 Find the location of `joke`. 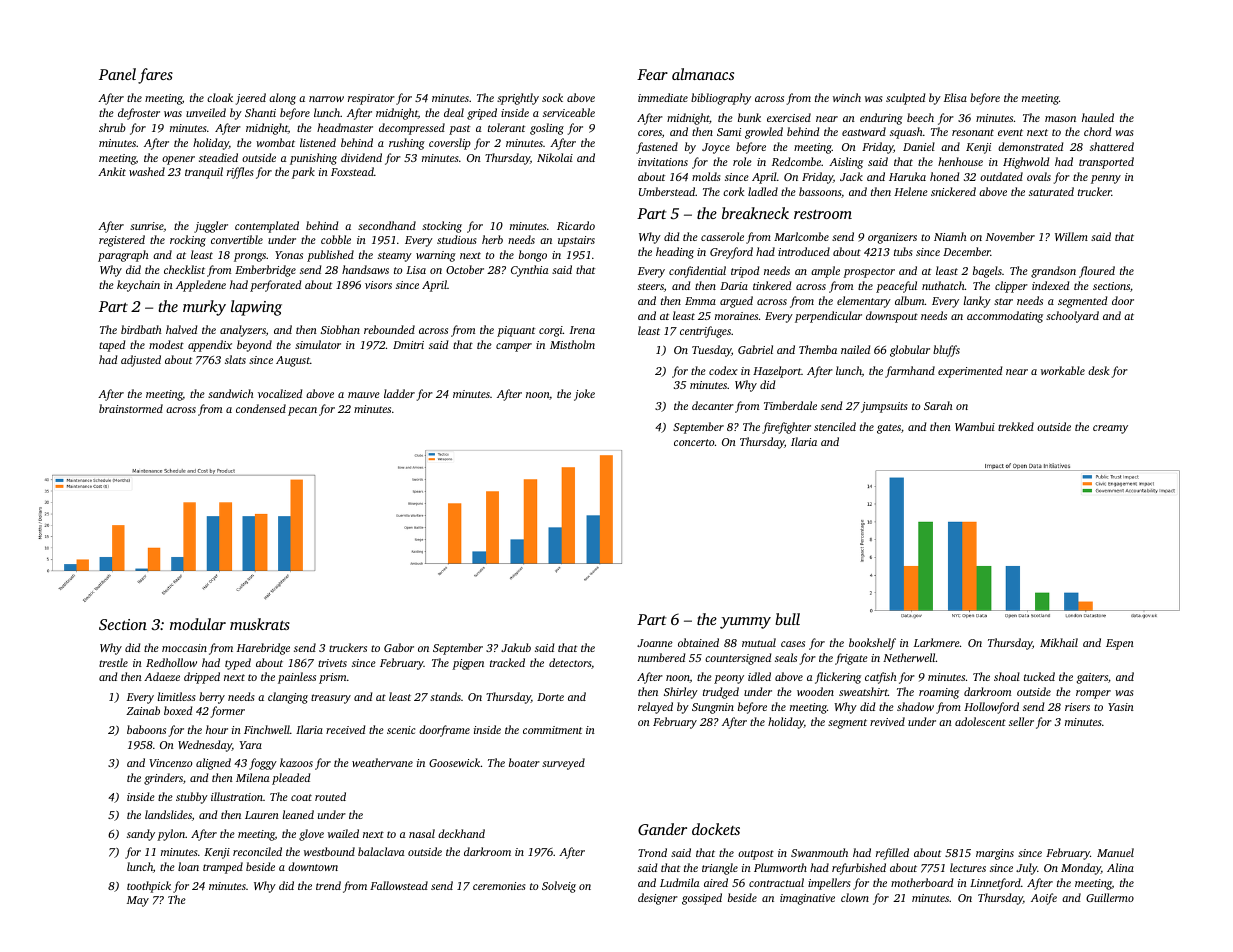

joke is located at coordinates (584, 395).
